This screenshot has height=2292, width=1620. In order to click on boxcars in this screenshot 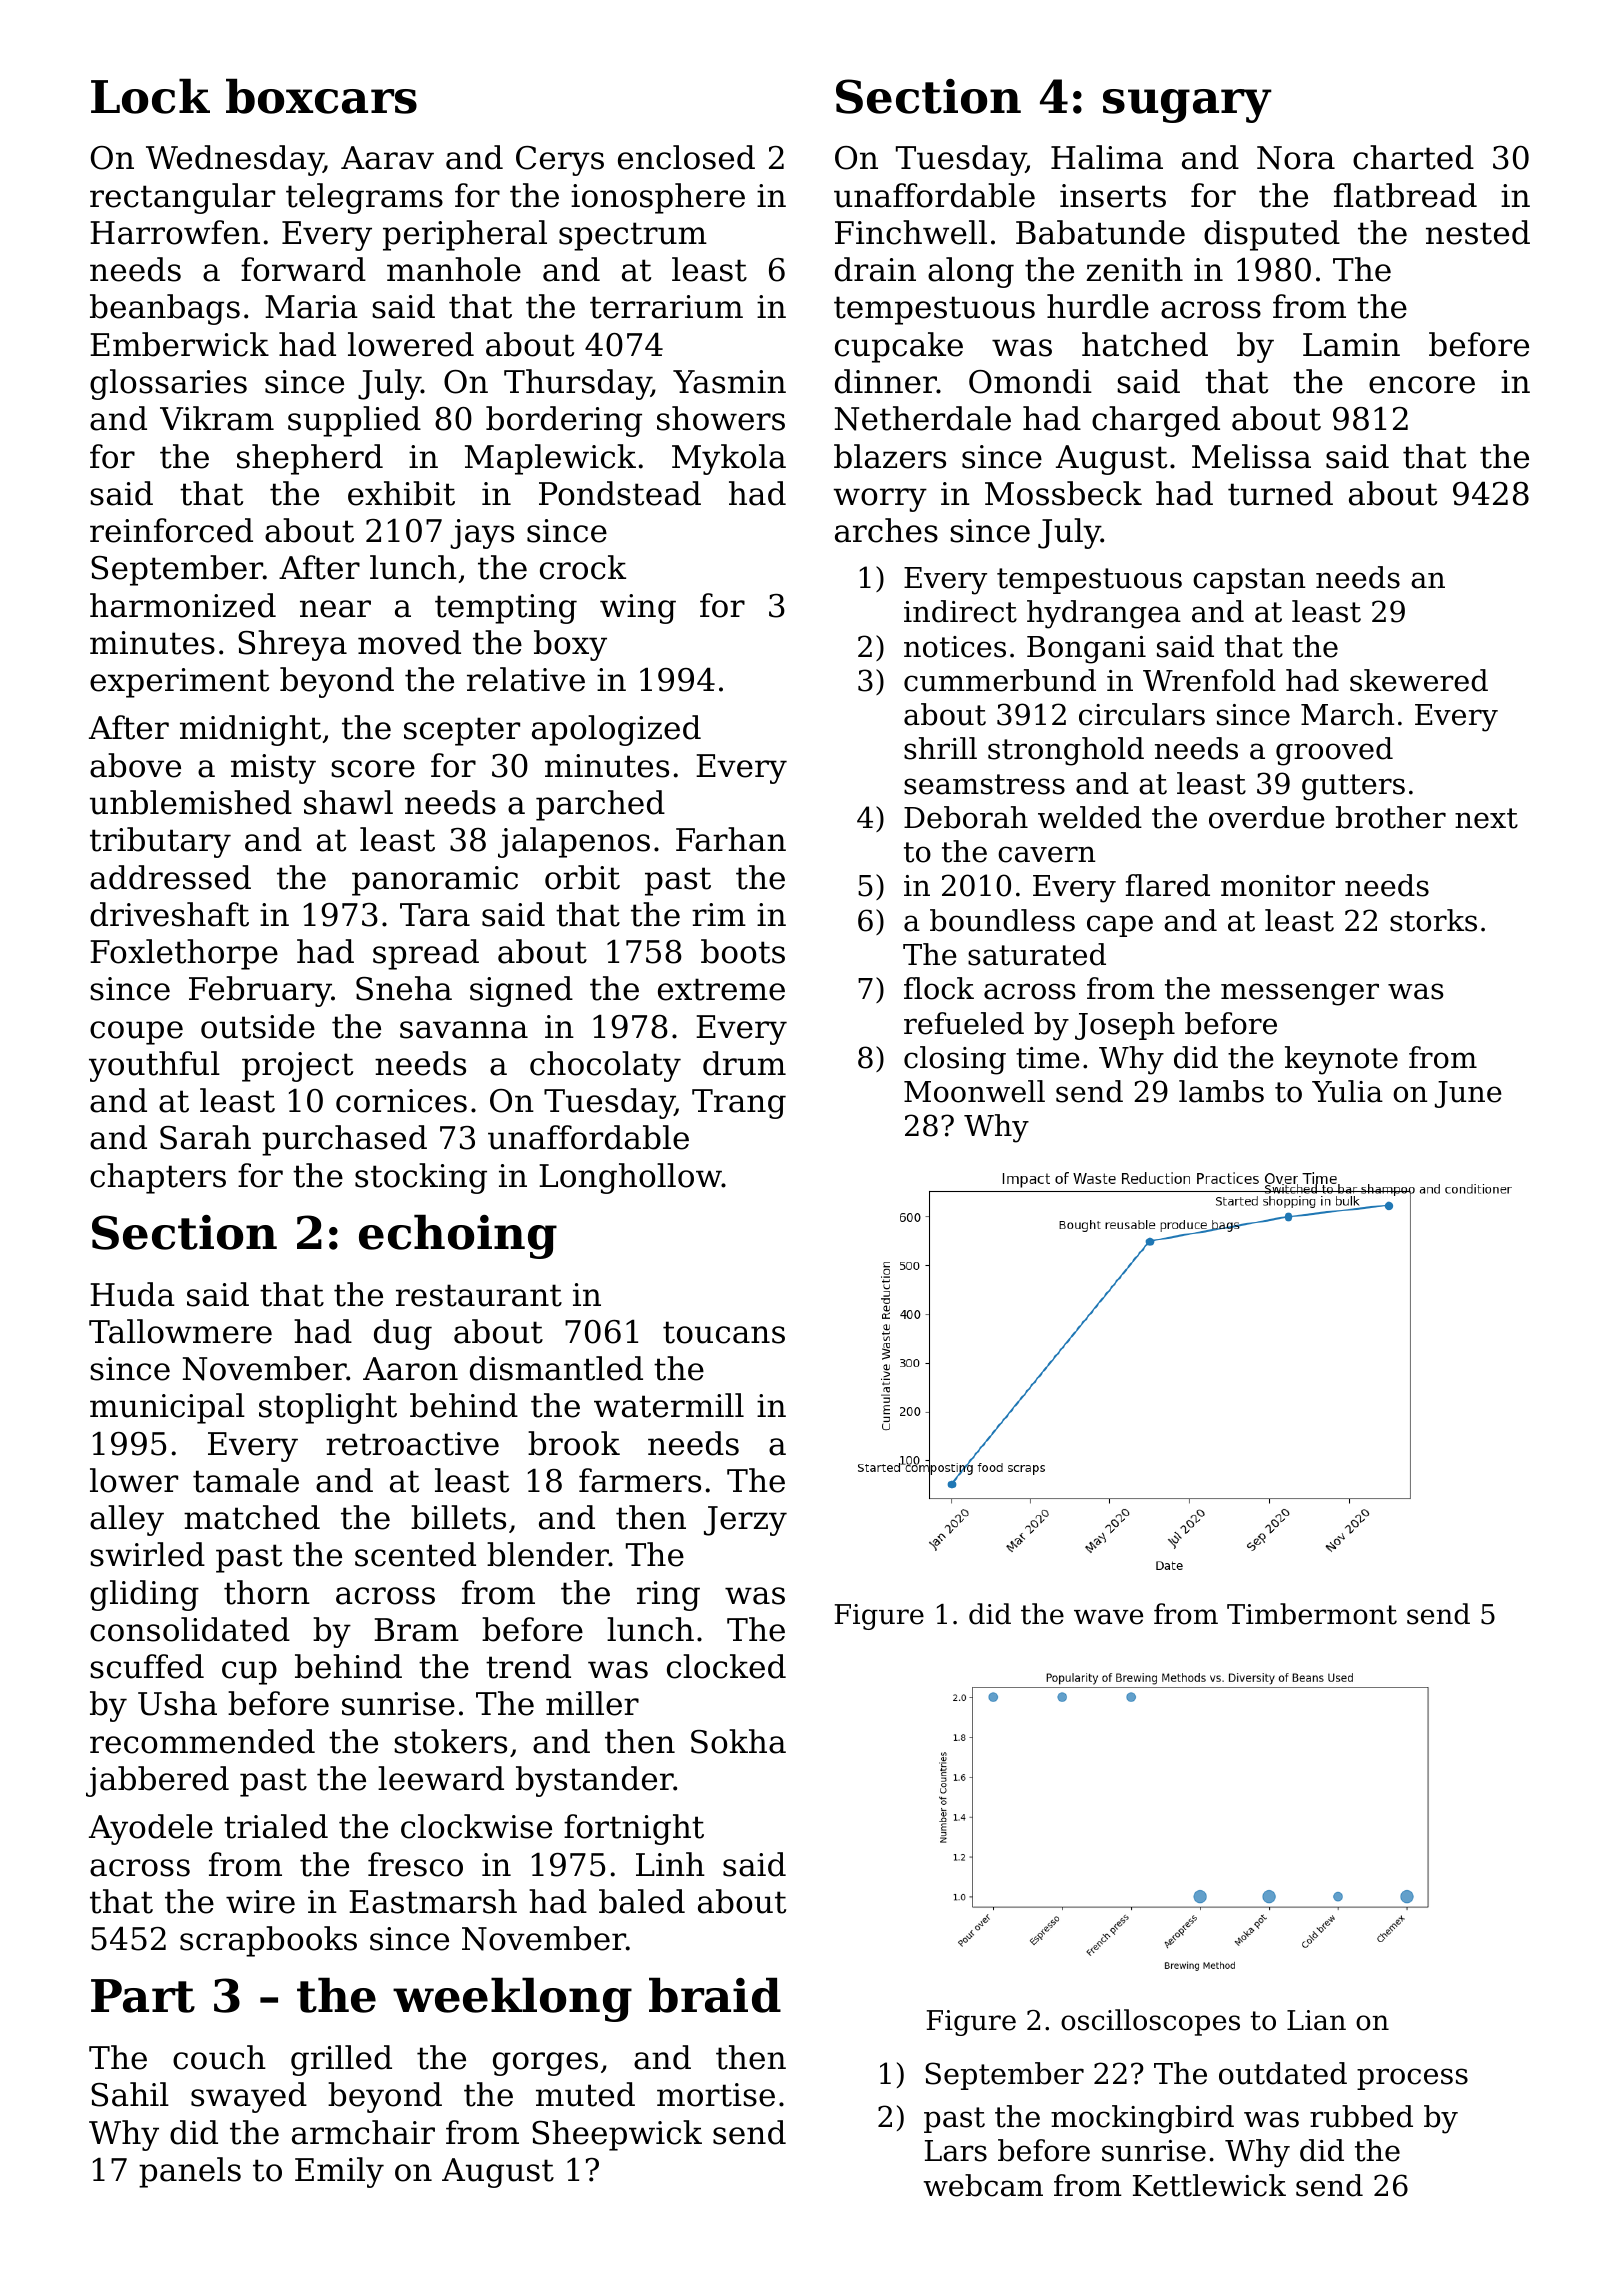, I will do `click(321, 96)`.
